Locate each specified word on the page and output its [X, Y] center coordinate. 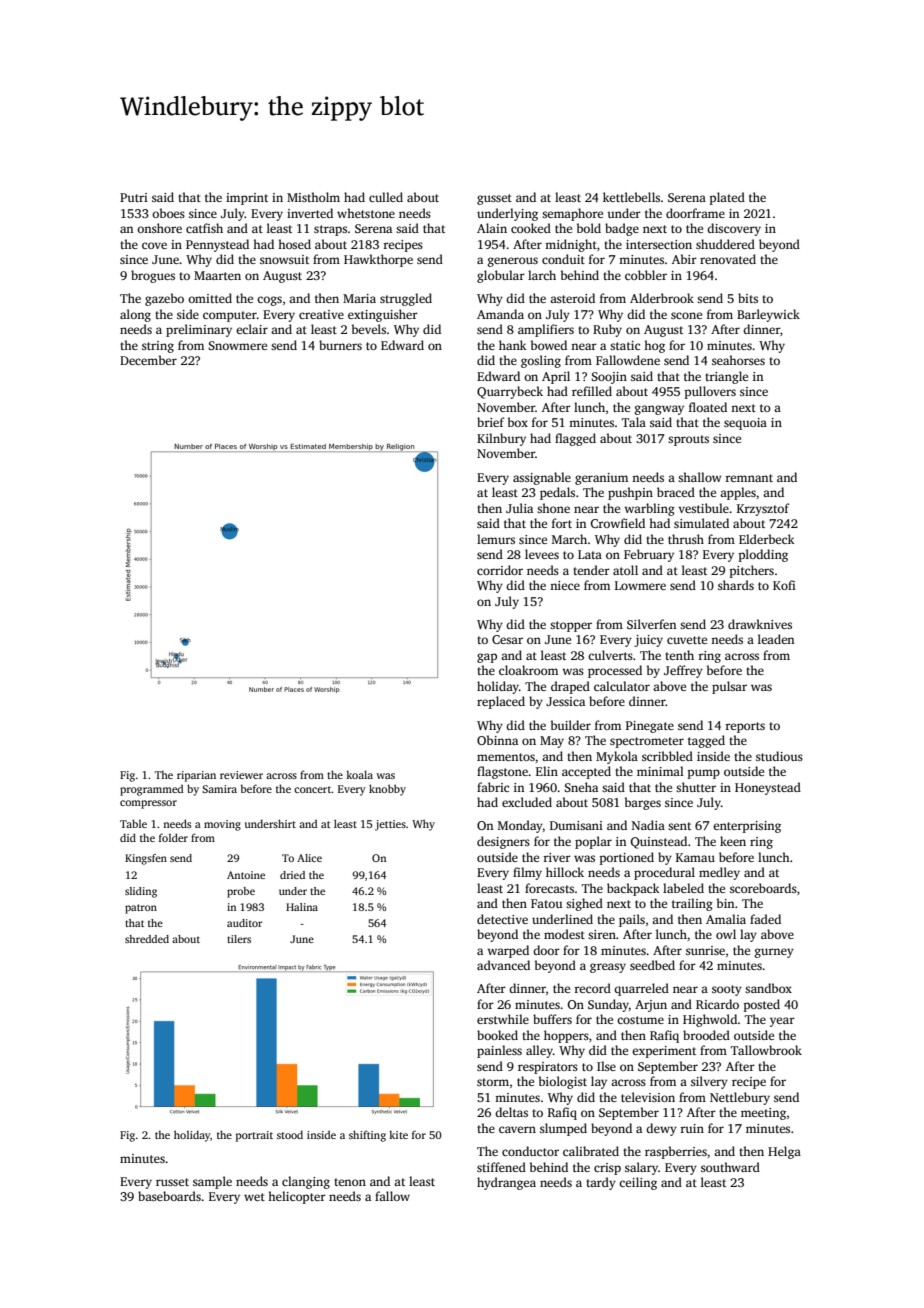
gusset [494, 199]
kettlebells [631, 197]
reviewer [241, 775]
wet [254, 1197]
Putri [134, 197]
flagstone [502, 772]
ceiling [638, 1183]
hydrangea [506, 1183]
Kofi [784, 585]
